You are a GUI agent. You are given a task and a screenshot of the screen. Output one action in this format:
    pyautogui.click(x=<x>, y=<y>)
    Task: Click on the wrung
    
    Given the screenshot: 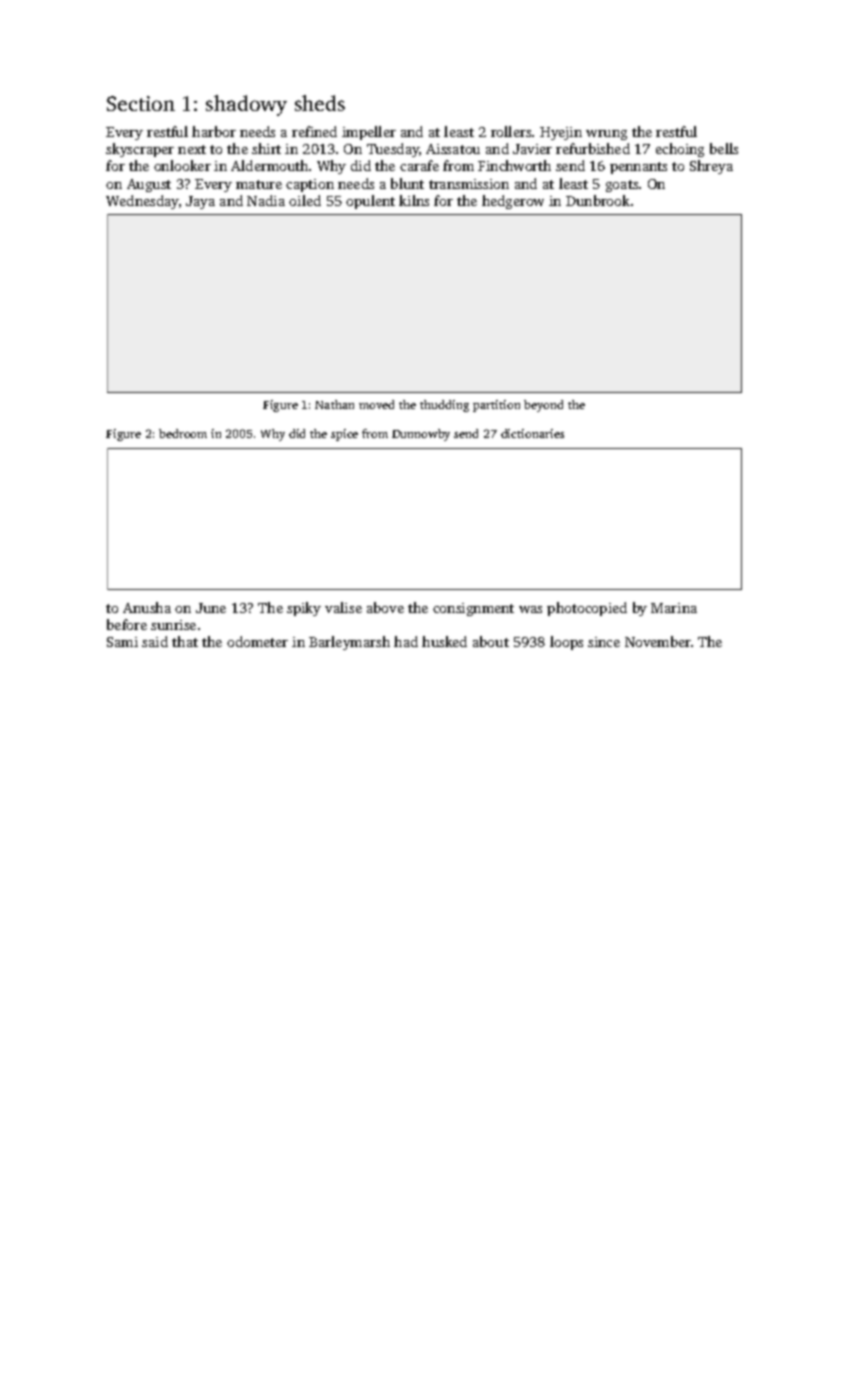 What is the action you would take?
    pyautogui.click(x=606, y=135)
